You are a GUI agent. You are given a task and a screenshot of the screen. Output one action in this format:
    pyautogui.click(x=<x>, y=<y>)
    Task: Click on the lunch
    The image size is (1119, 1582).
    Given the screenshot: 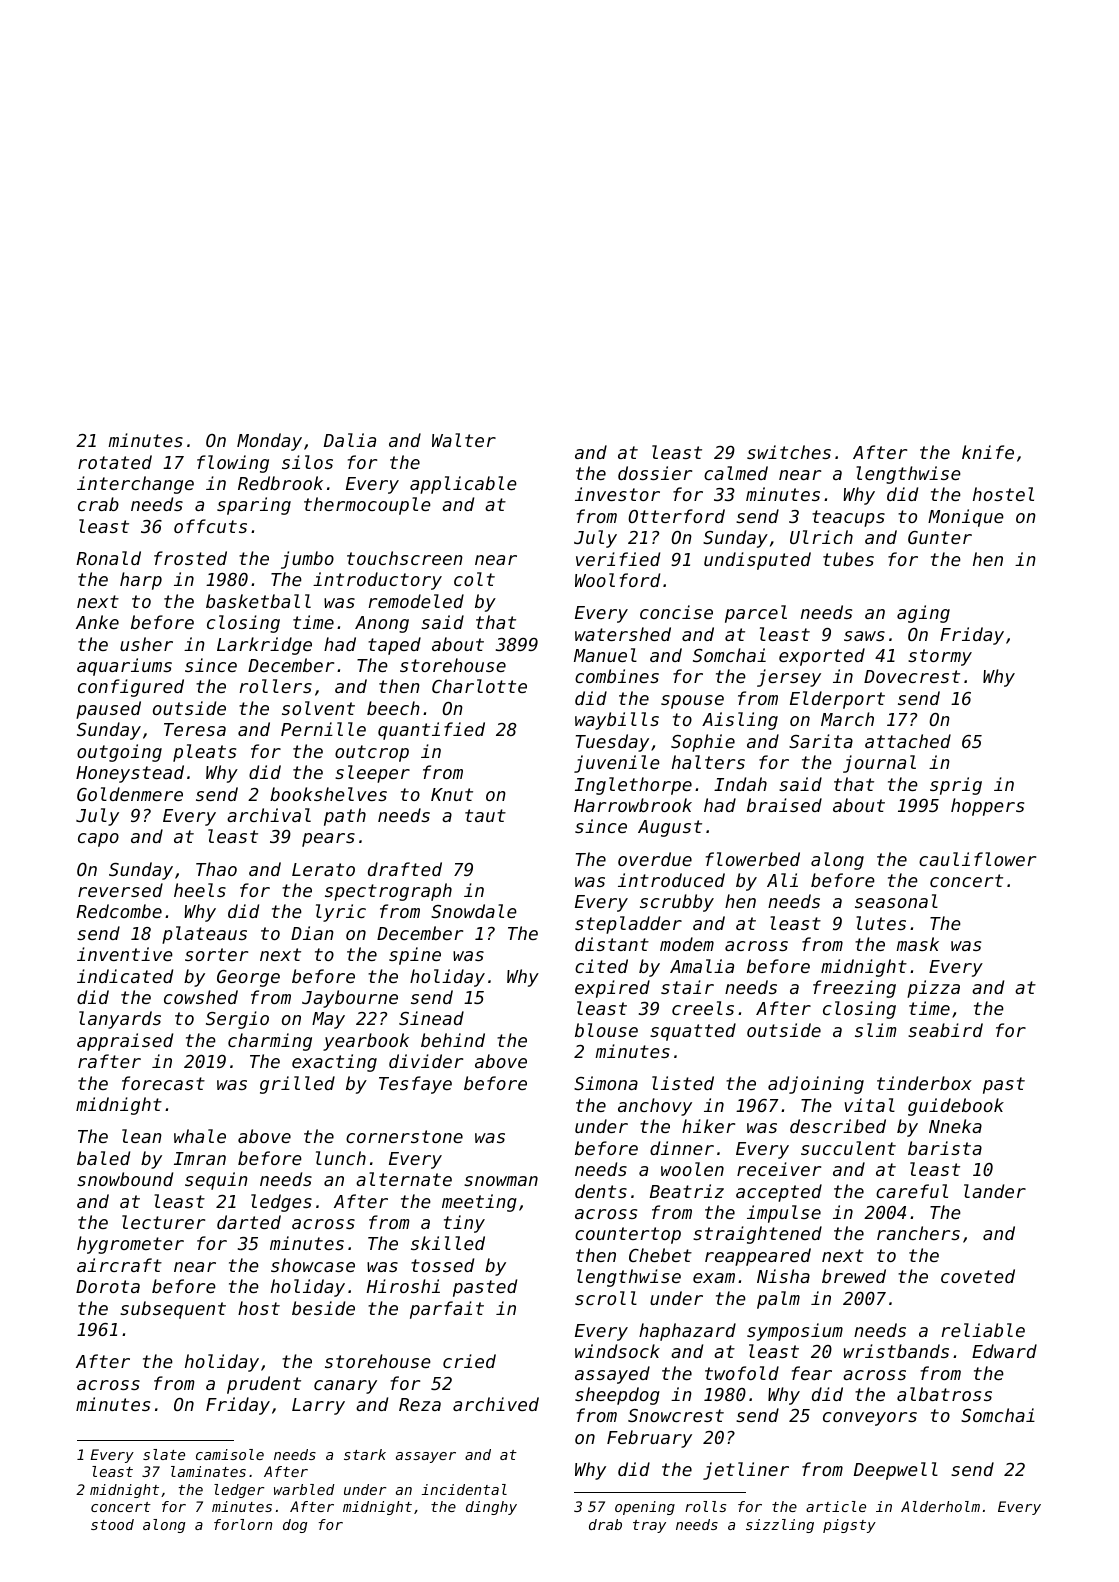 What is the action you would take?
    pyautogui.click(x=341, y=1158)
